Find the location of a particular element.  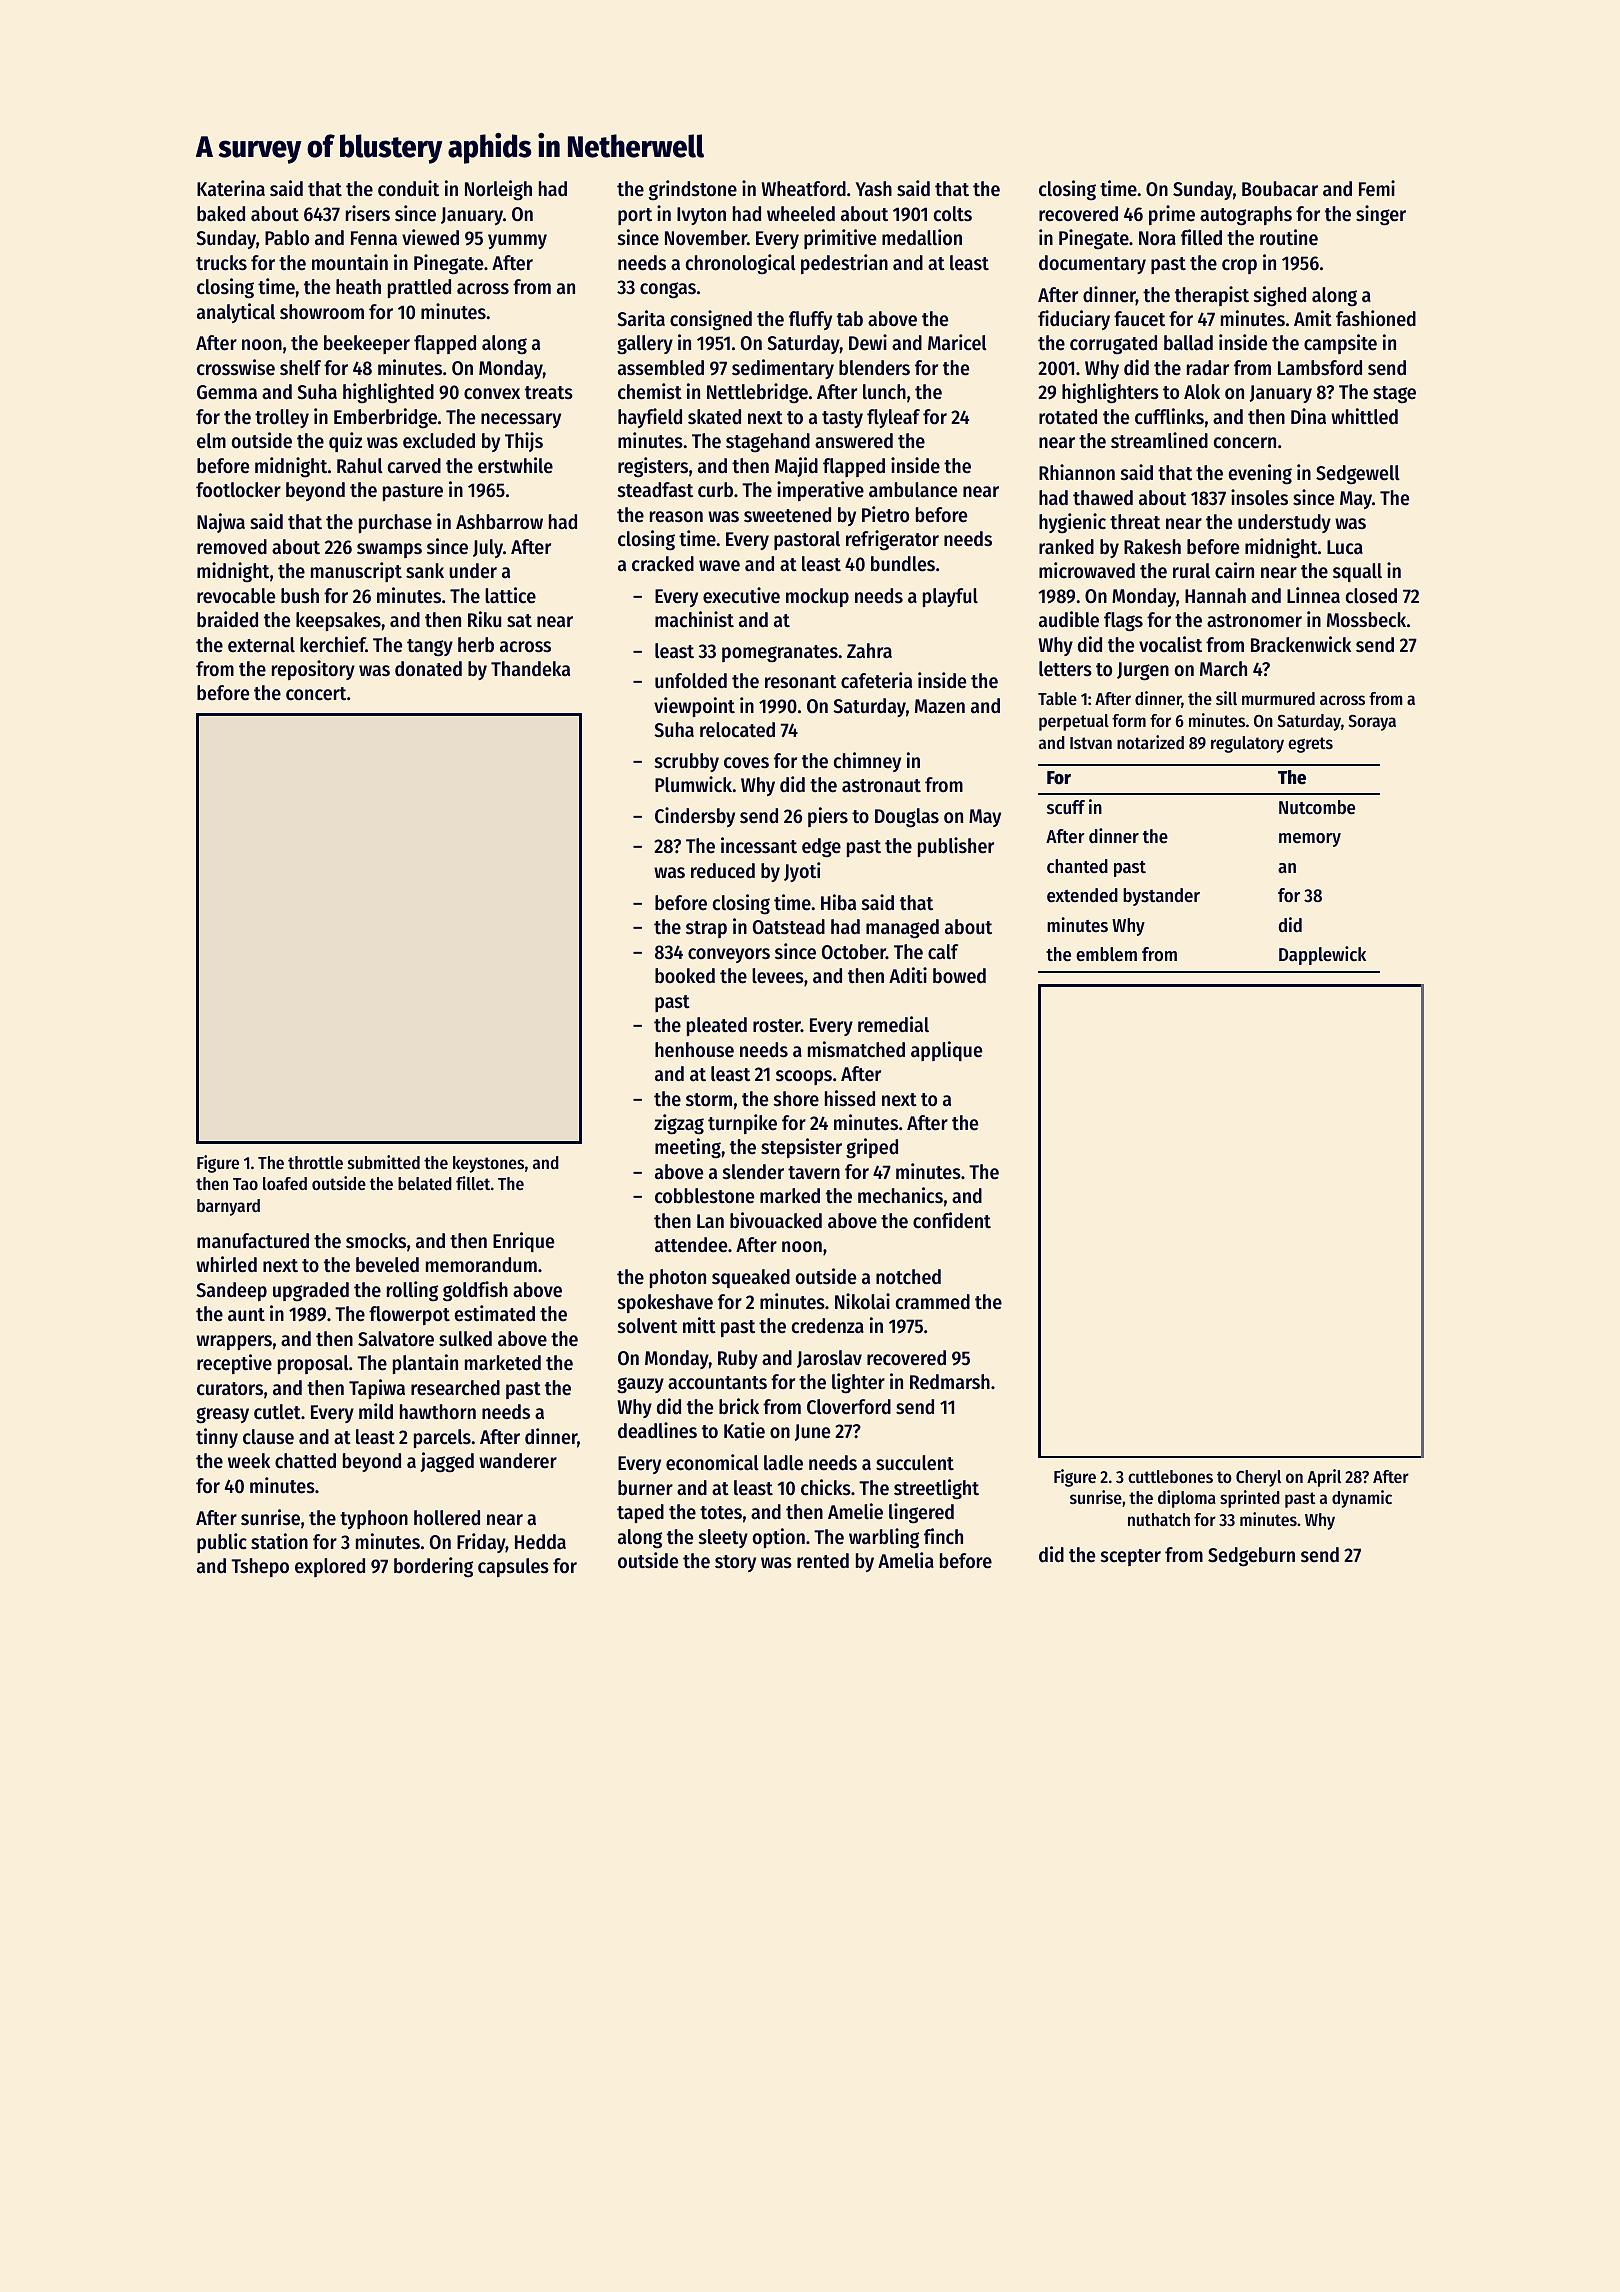

confident is located at coordinates (952, 1220).
